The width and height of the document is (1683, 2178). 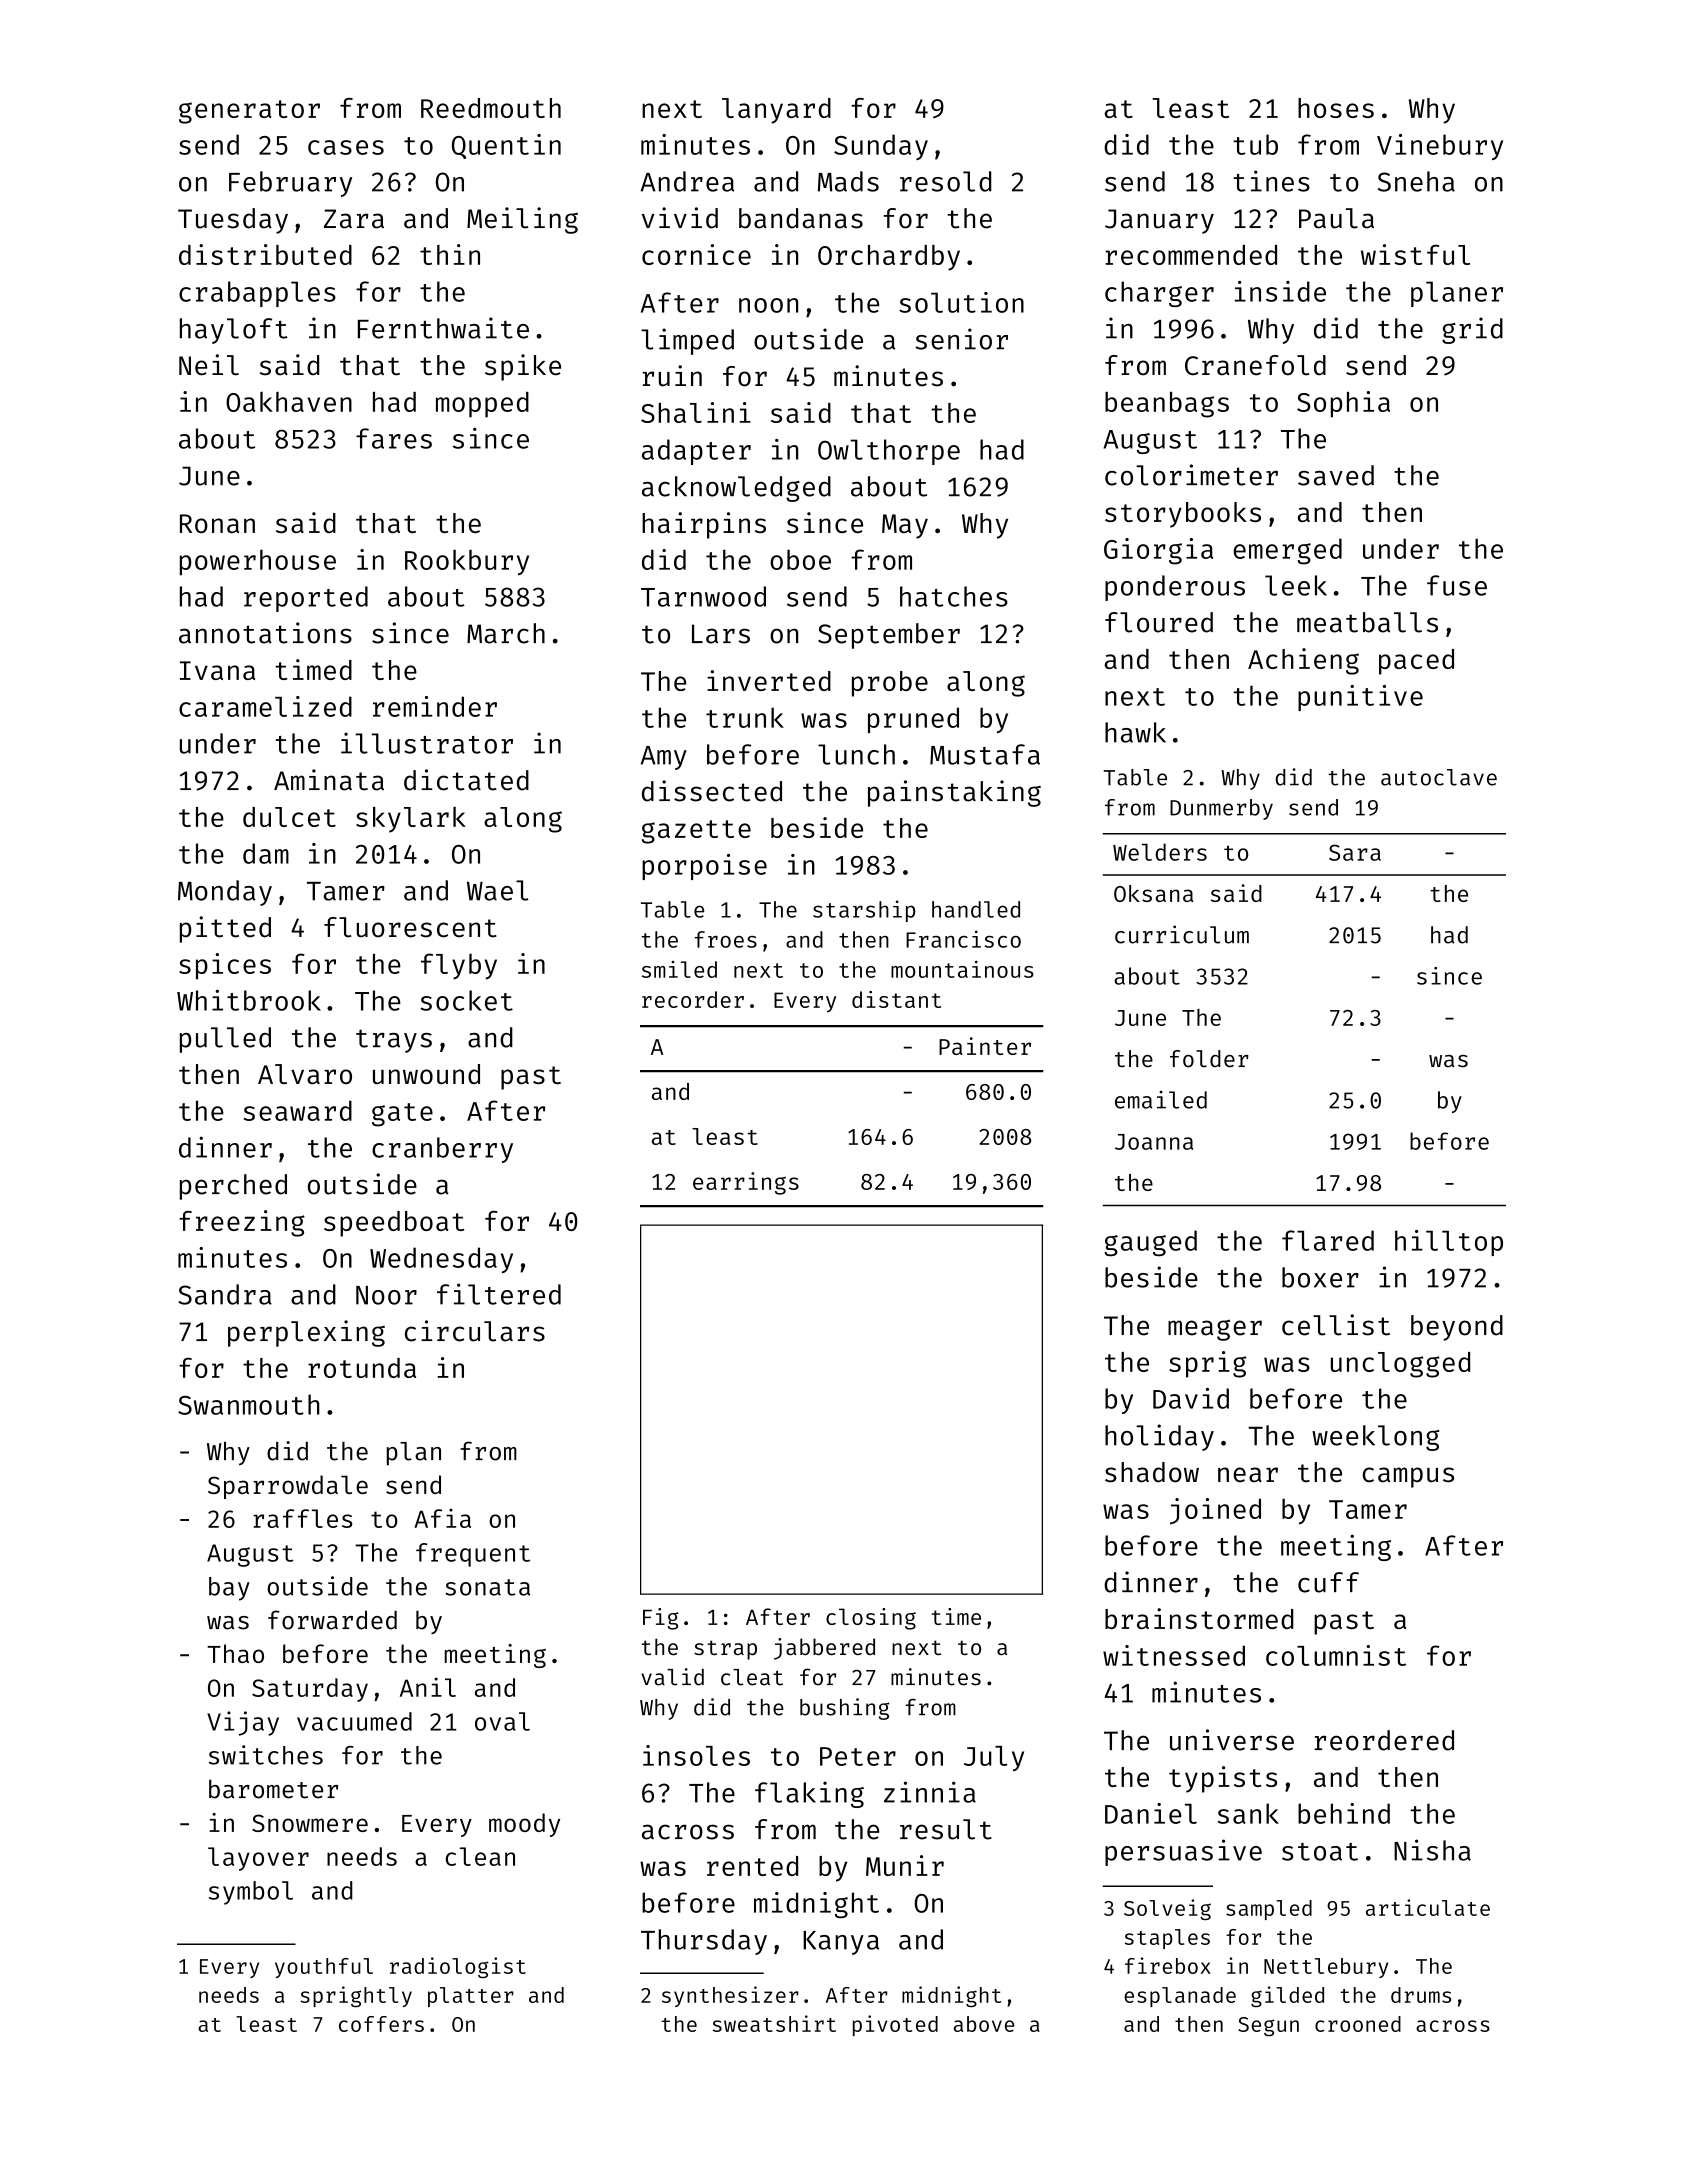 What do you see at coordinates (661, 1619) in the document?
I see `Fig` at bounding box center [661, 1619].
